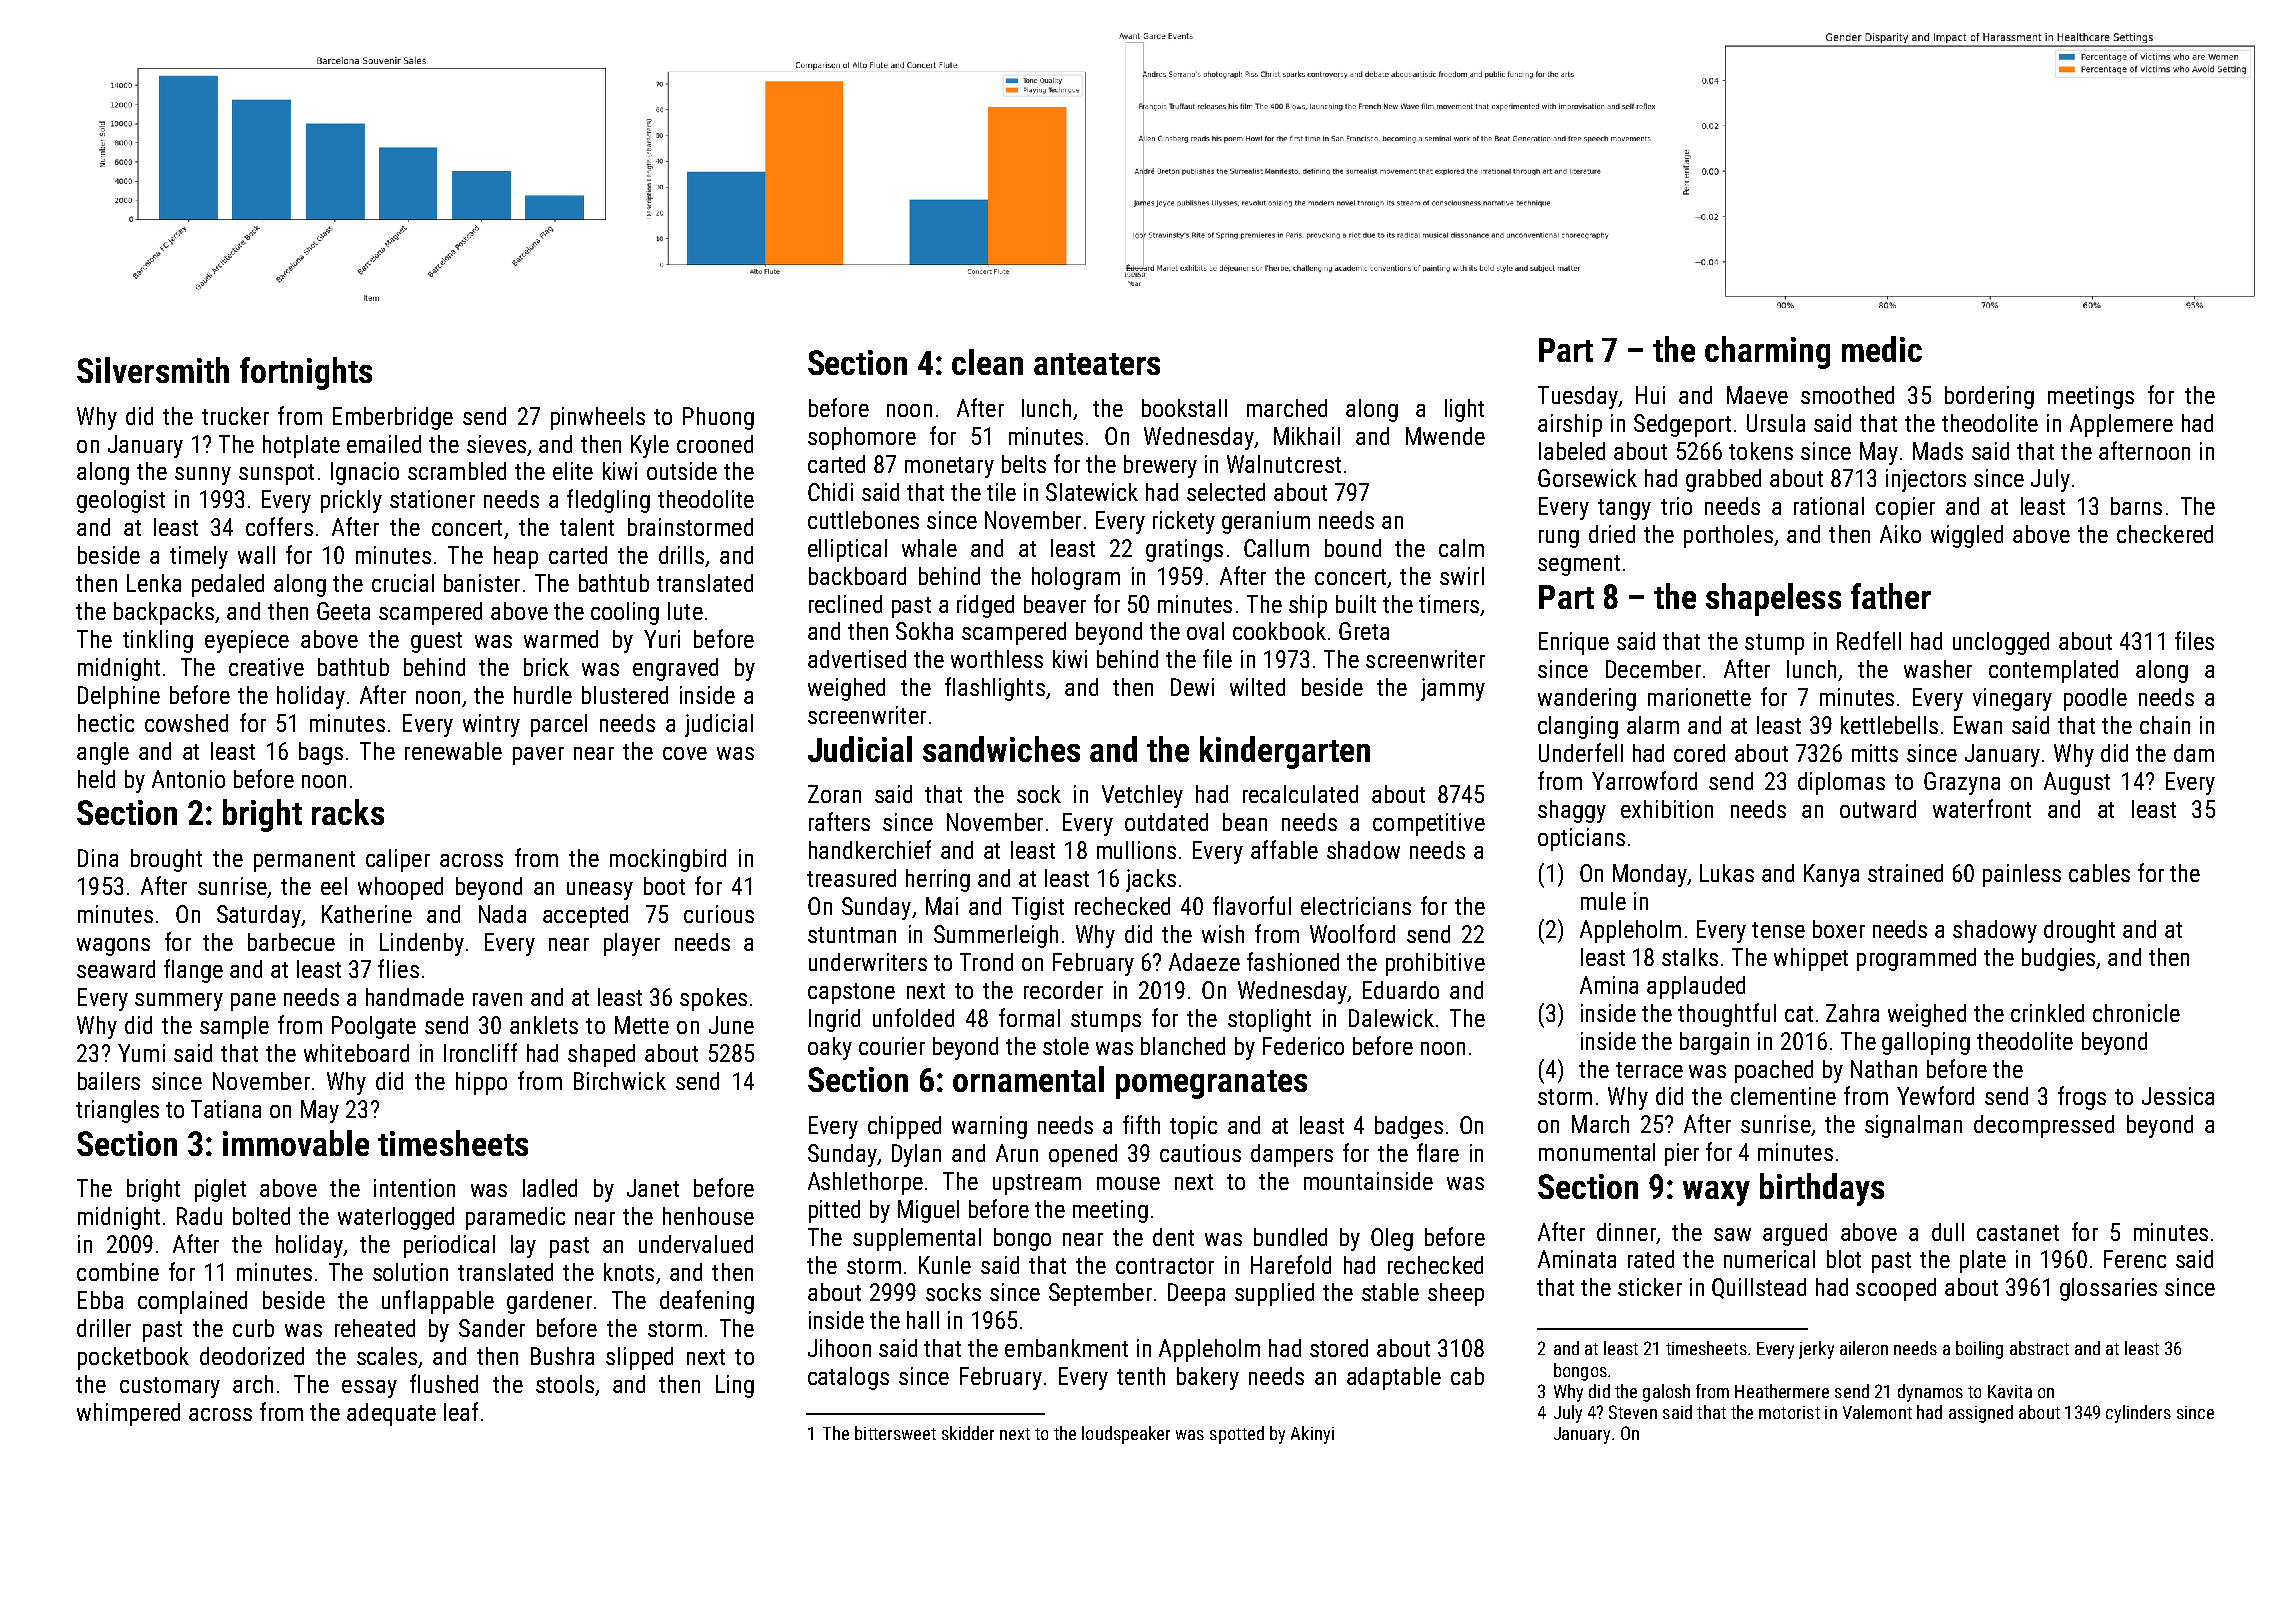 Image resolution: width=2292 pixels, height=1620 pixels. Describe the element at coordinates (118, 1272) in the screenshot. I see `combine` at that location.
